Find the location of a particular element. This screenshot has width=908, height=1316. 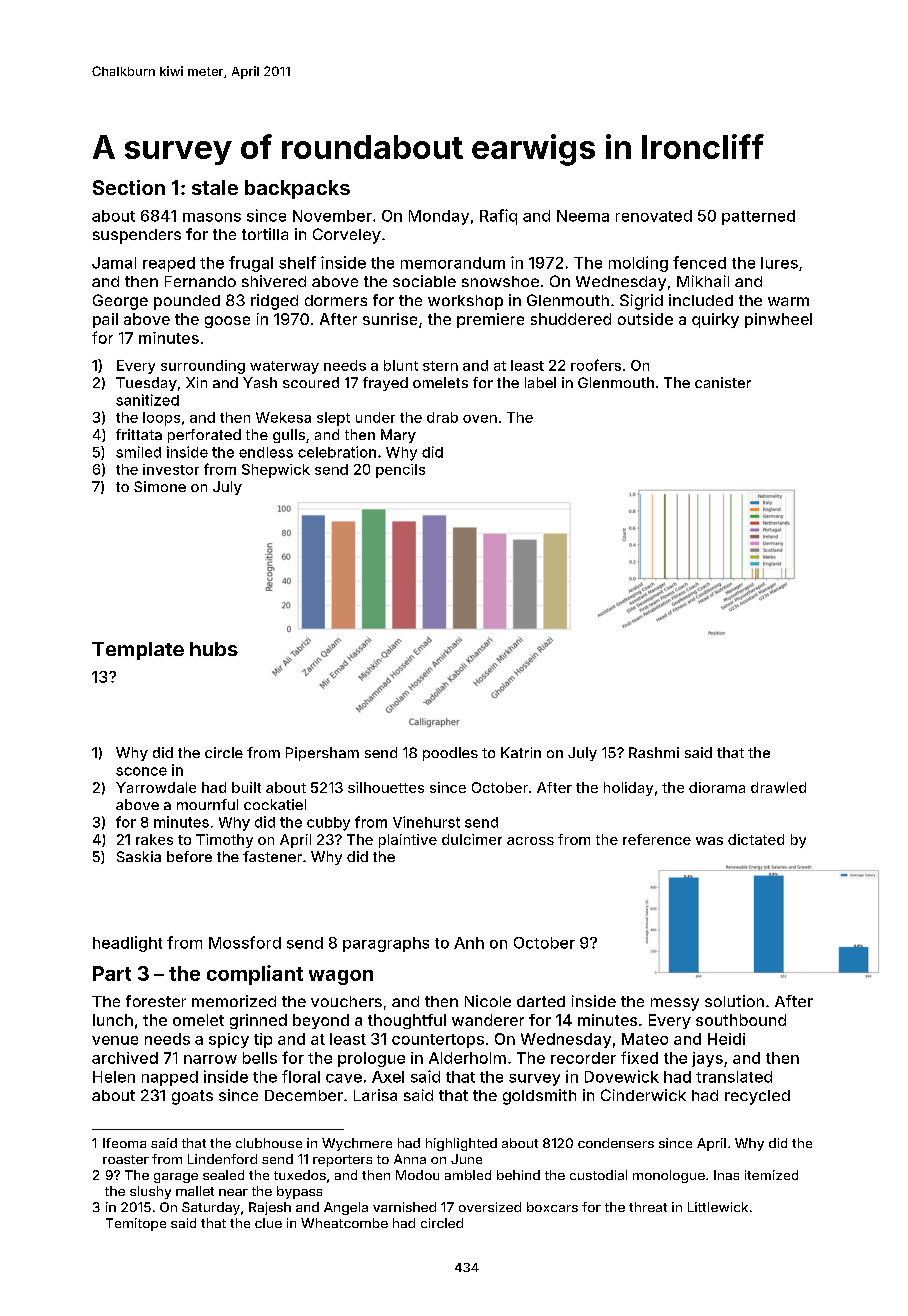

smiled is located at coordinates (138, 452).
